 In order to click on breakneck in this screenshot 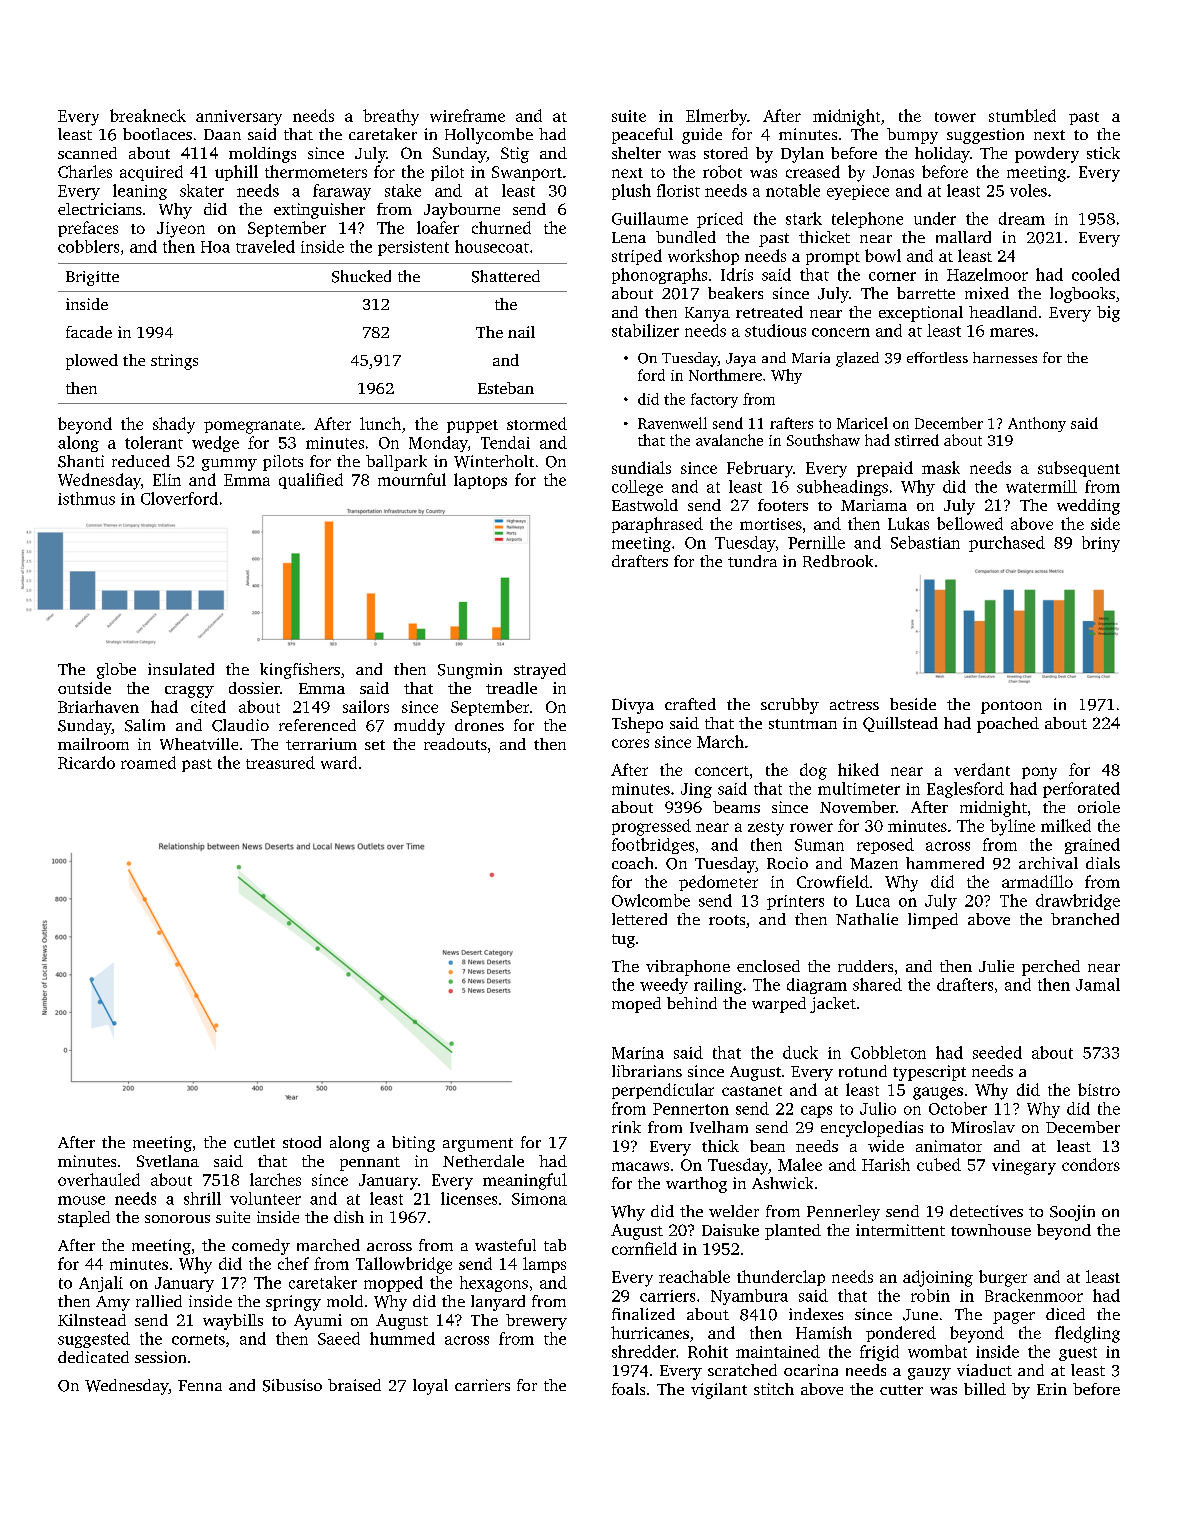, I will do `click(148, 115)`.
